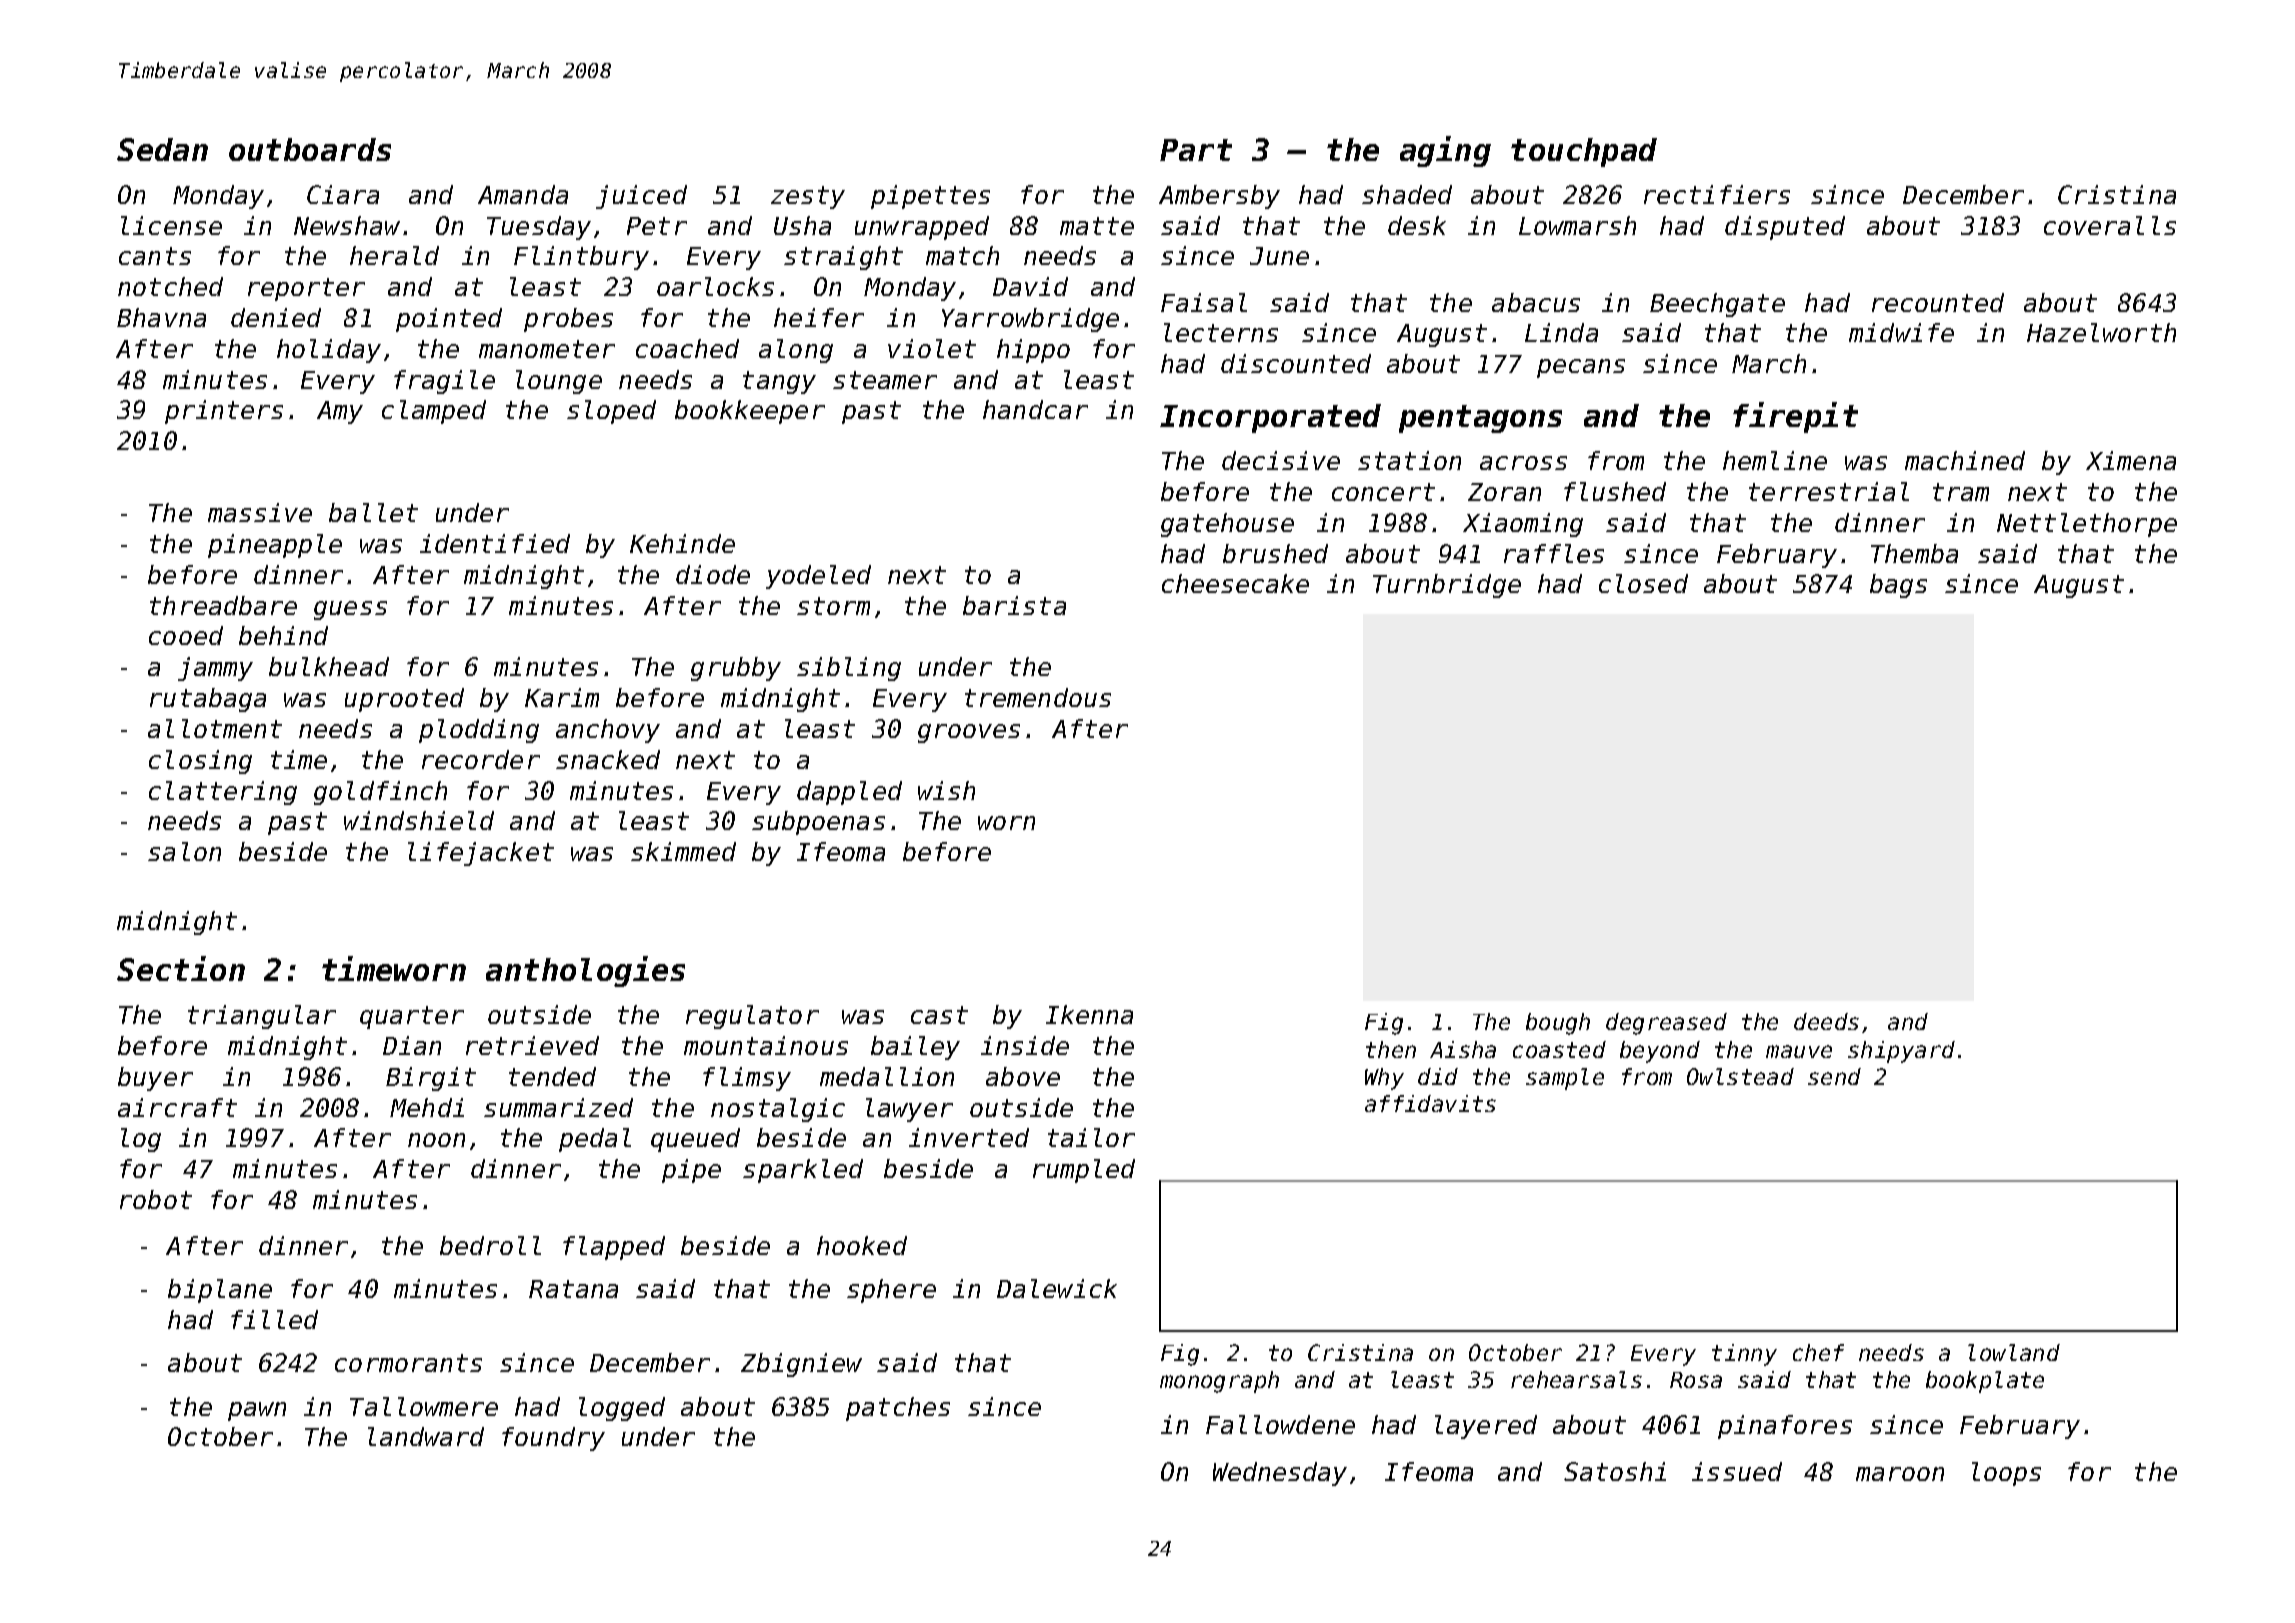 The image size is (2295, 1623). What do you see at coordinates (573, 1289) in the screenshot?
I see `Ratana` at bounding box center [573, 1289].
